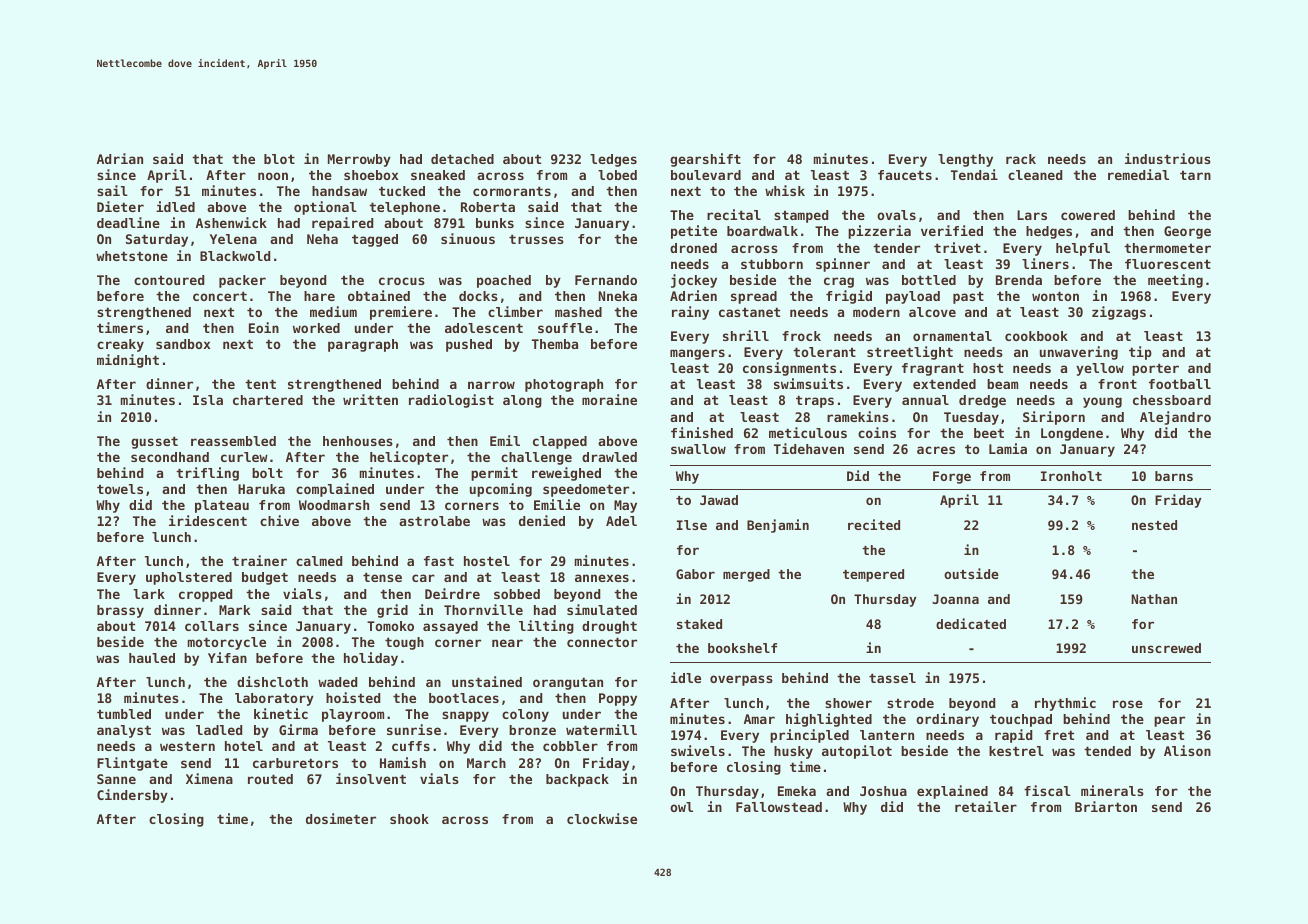 This screenshot has width=1308, height=924. Describe the element at coordinates (1036, 336) in the screenshot. I see `cookbook` at that location.
